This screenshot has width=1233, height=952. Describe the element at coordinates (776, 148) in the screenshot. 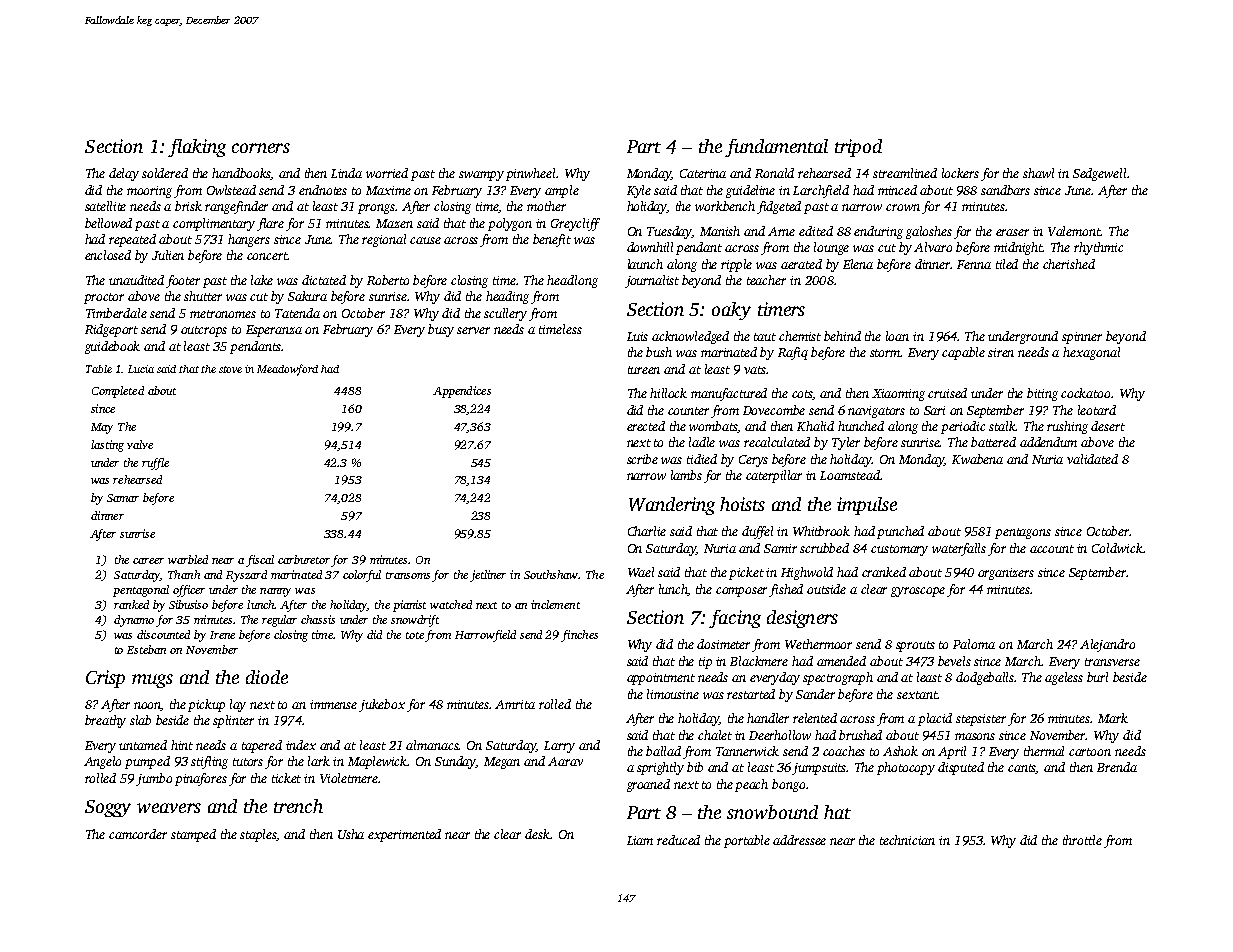

I see `fundamental` at that location.
